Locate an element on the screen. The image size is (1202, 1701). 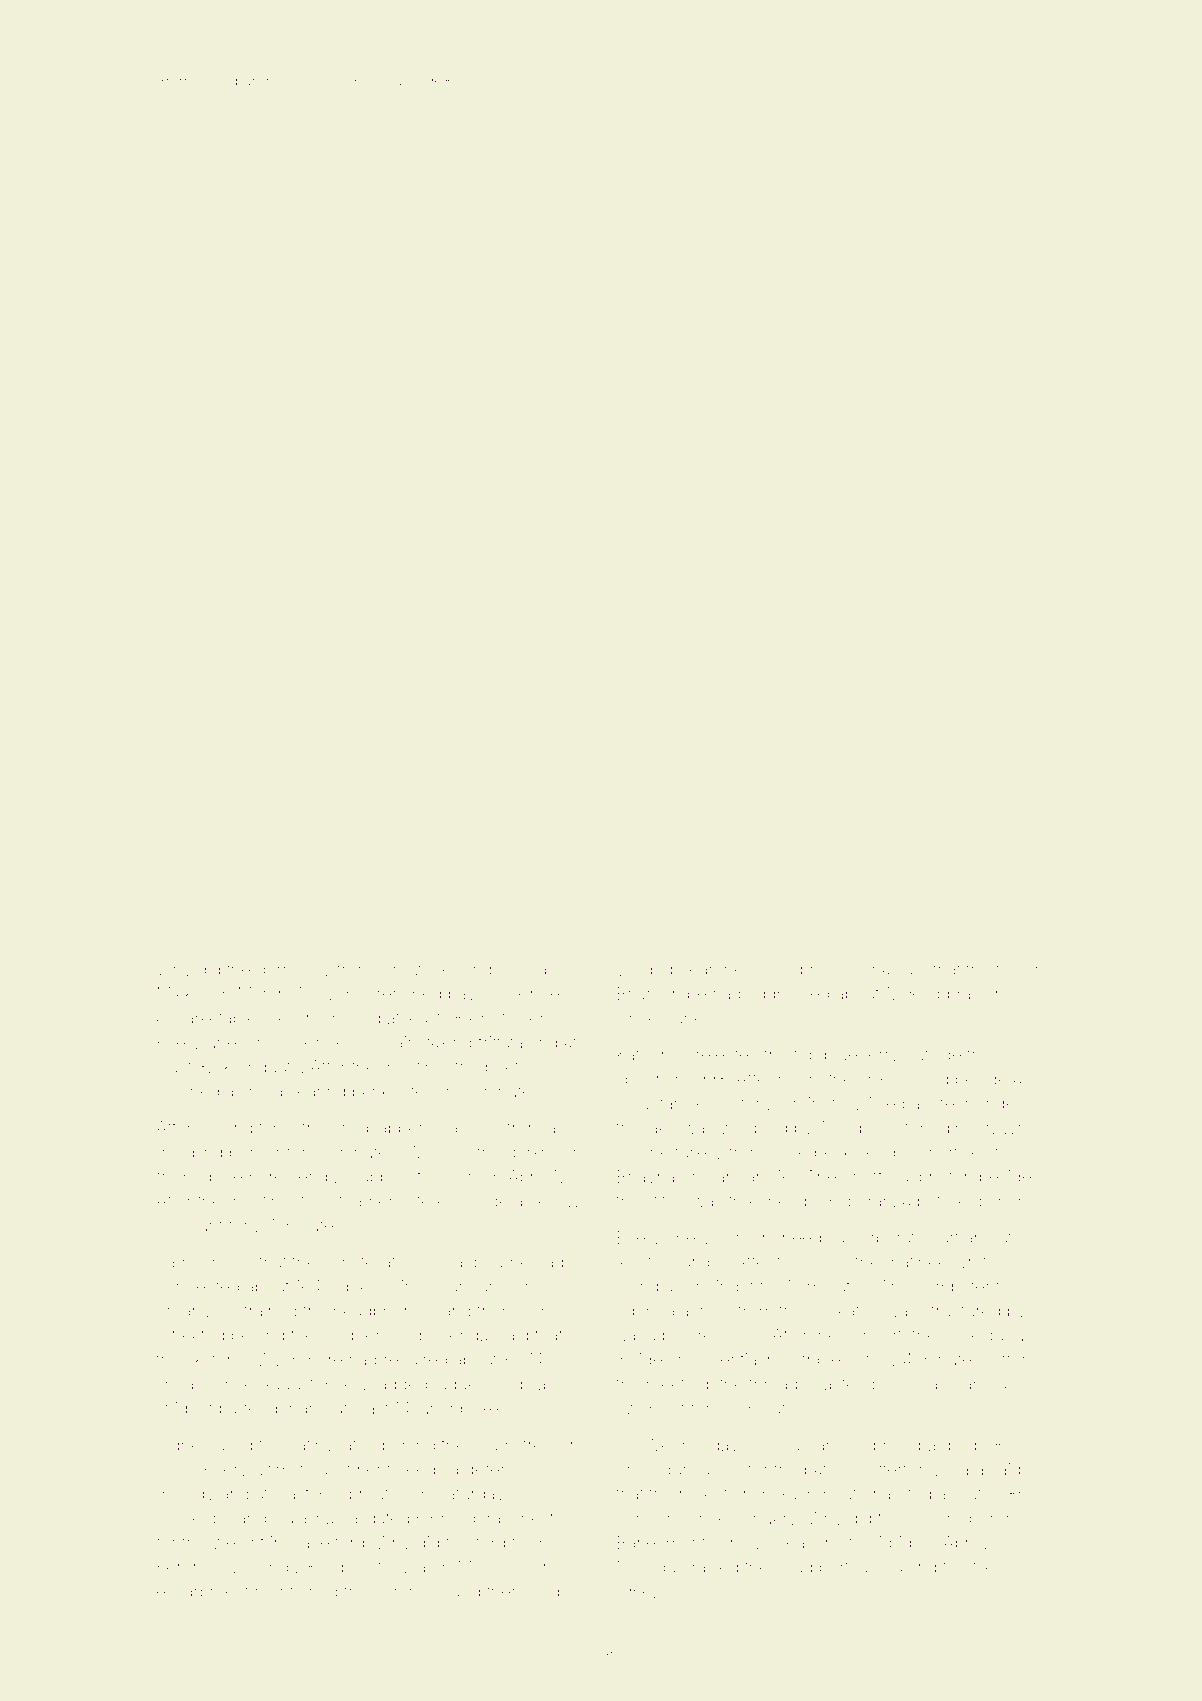
August is located at coordinates (287, 1385).
